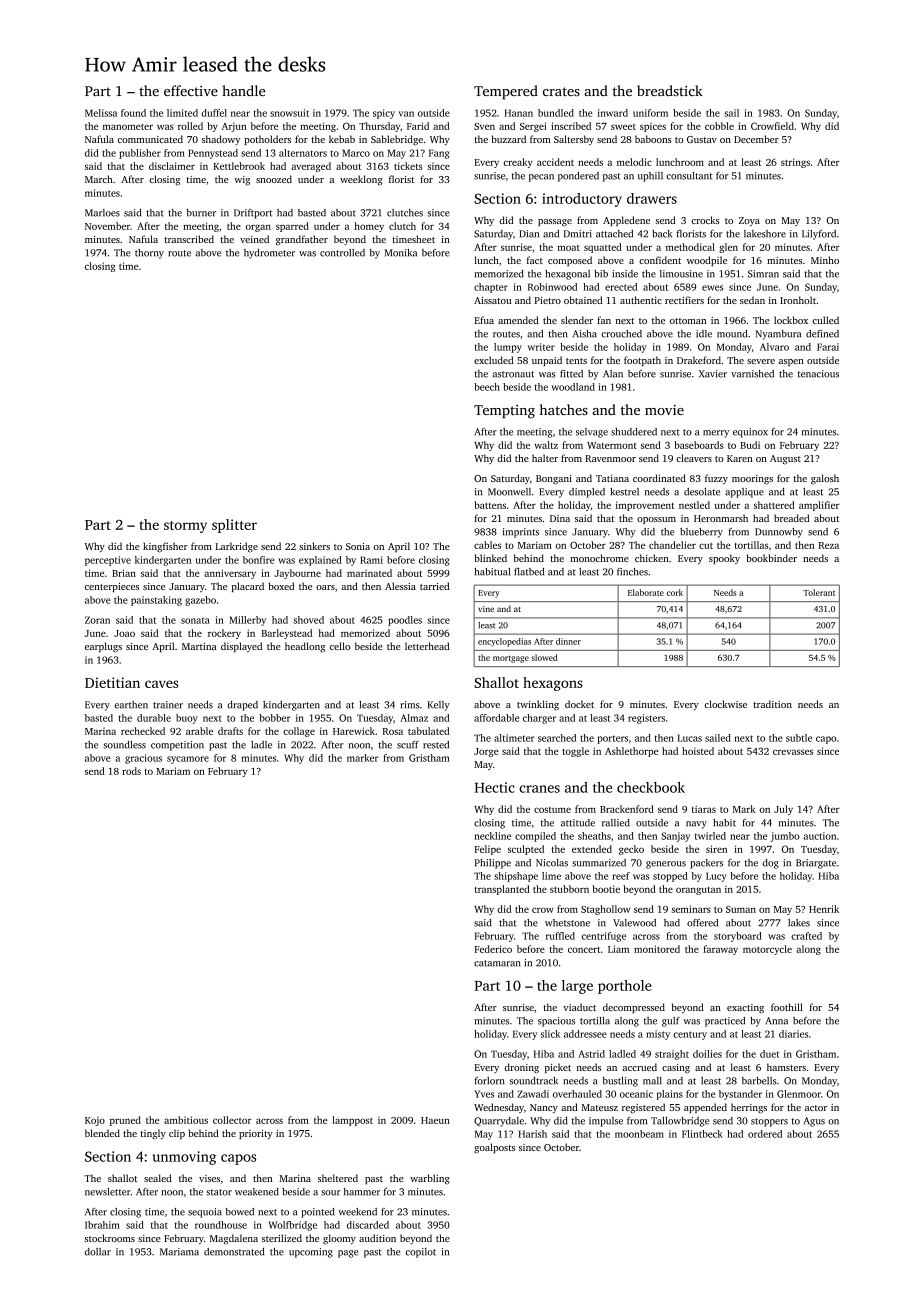  What do you see at coordinates (131, 771) in the image?
I see `rods` at bounding box center [131, 771].
